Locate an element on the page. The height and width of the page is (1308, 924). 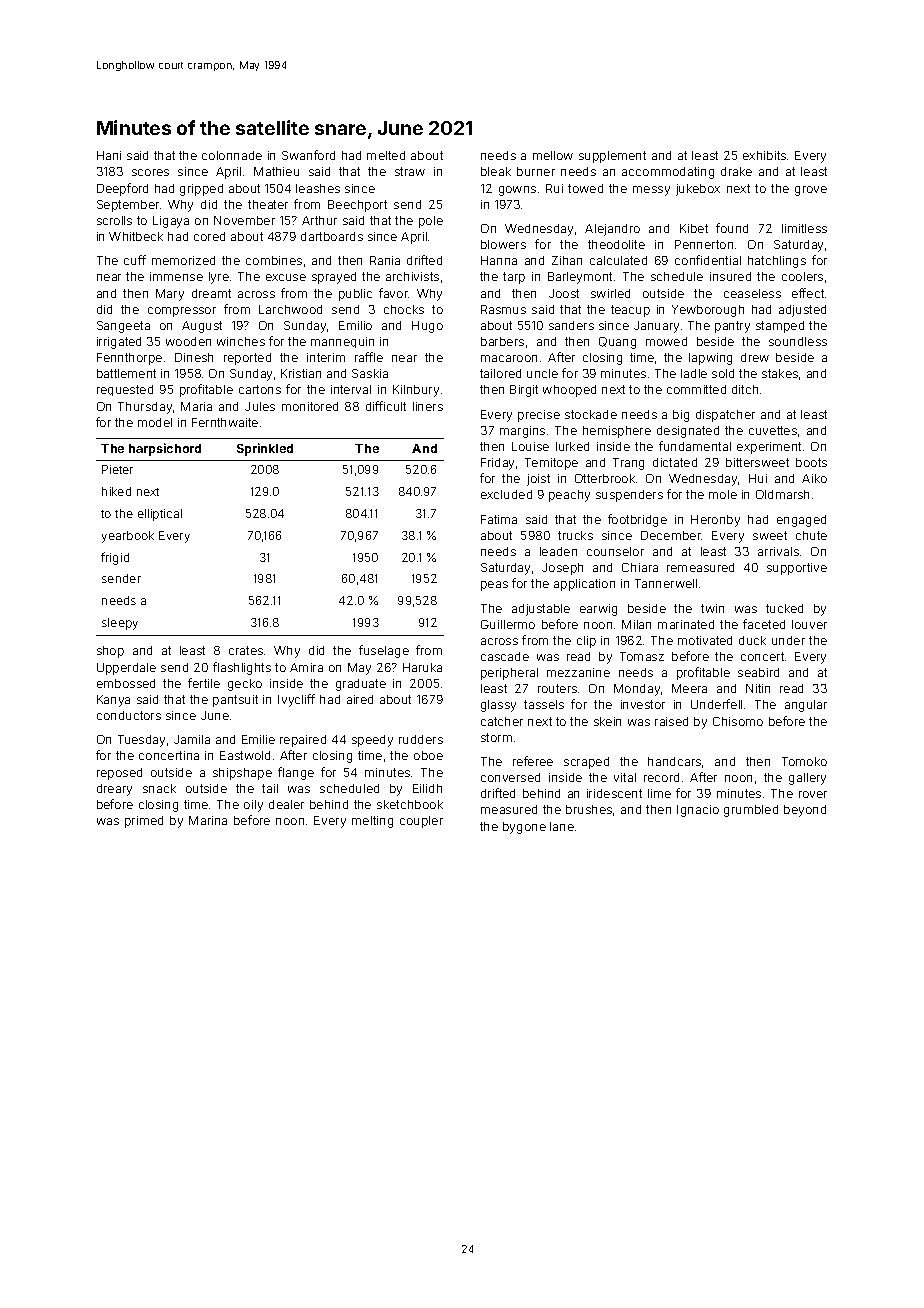
clip is located at coordinates (586, 642).
